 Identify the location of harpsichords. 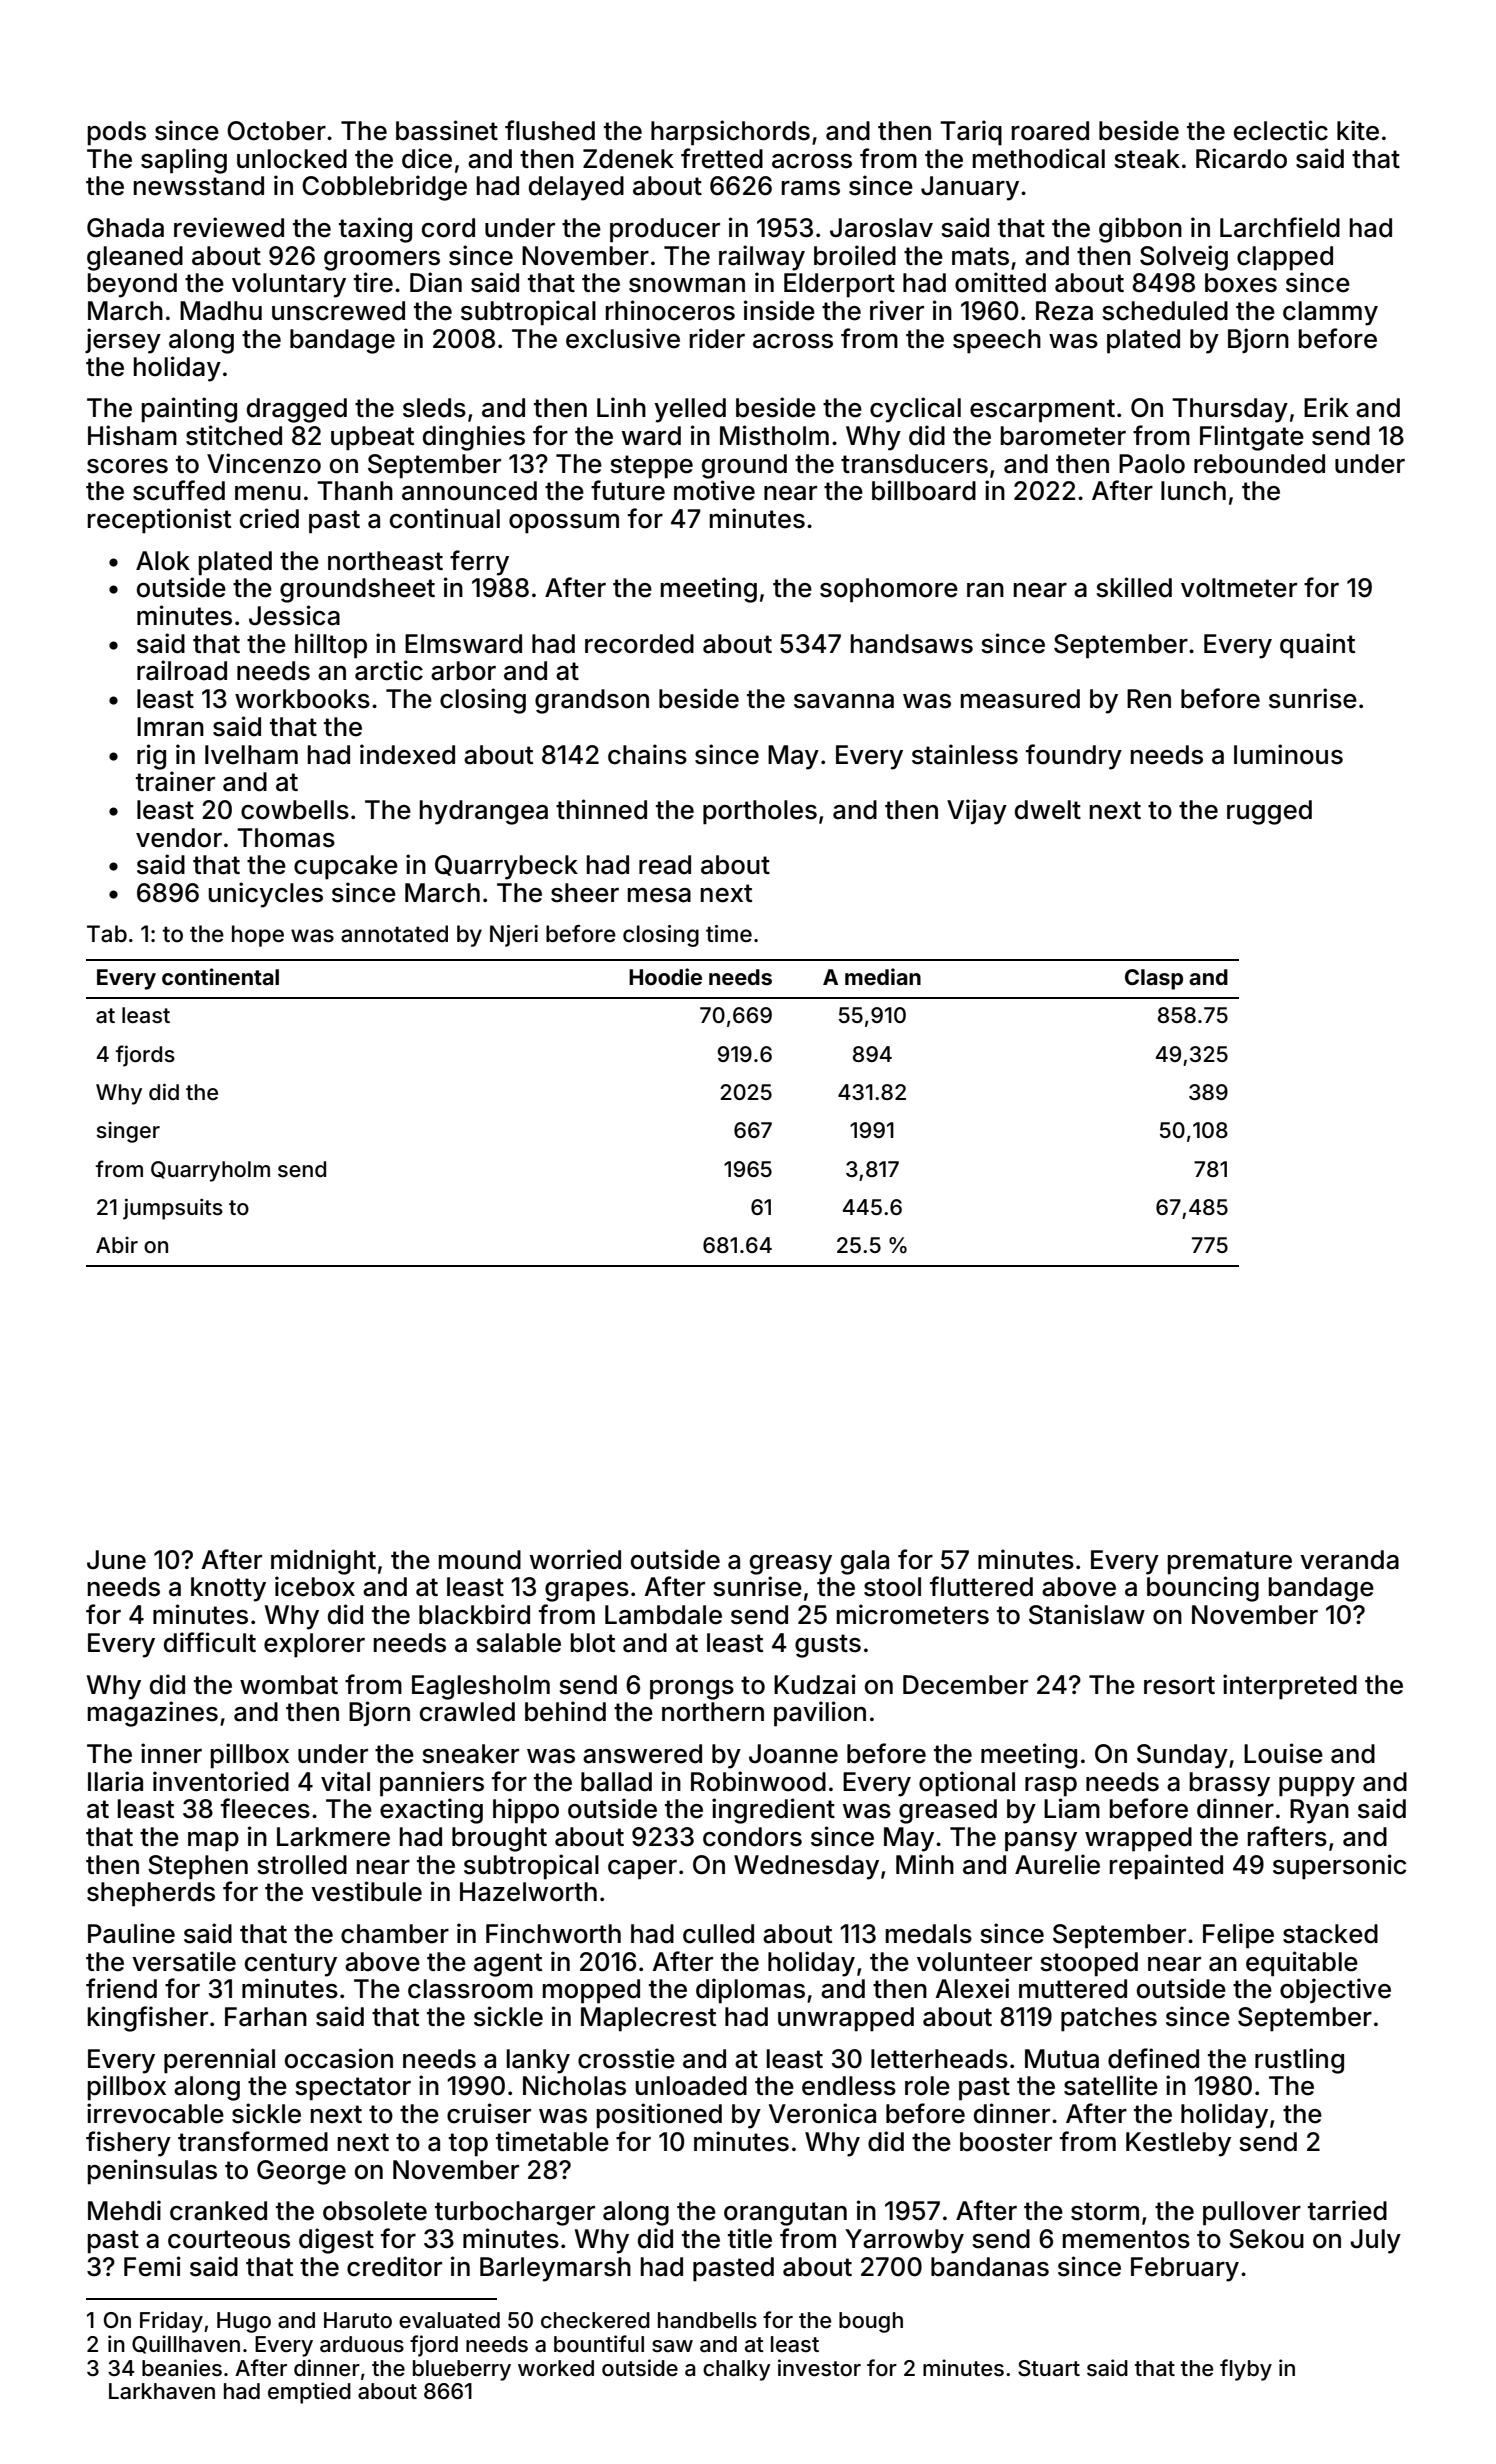
(730, 133).
